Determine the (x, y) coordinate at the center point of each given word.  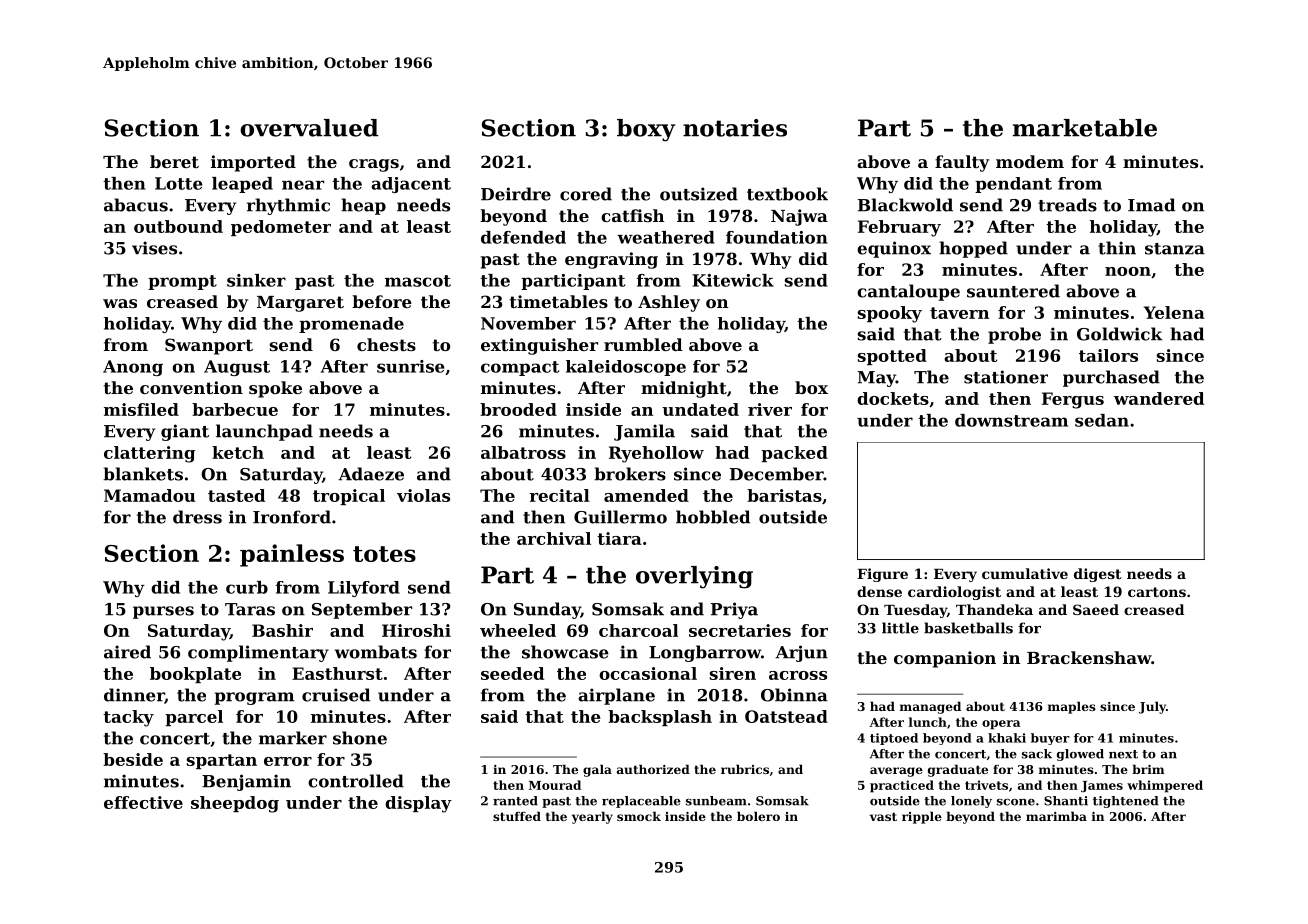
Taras (250, 609)
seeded (512, 673)
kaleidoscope (626, 368)
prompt (182, 282)
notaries (735, 128)
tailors (1108, 355)
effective (143, 802)
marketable (1085, 128)
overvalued (309, 128)
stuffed (517, 816)
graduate (958, 770)
